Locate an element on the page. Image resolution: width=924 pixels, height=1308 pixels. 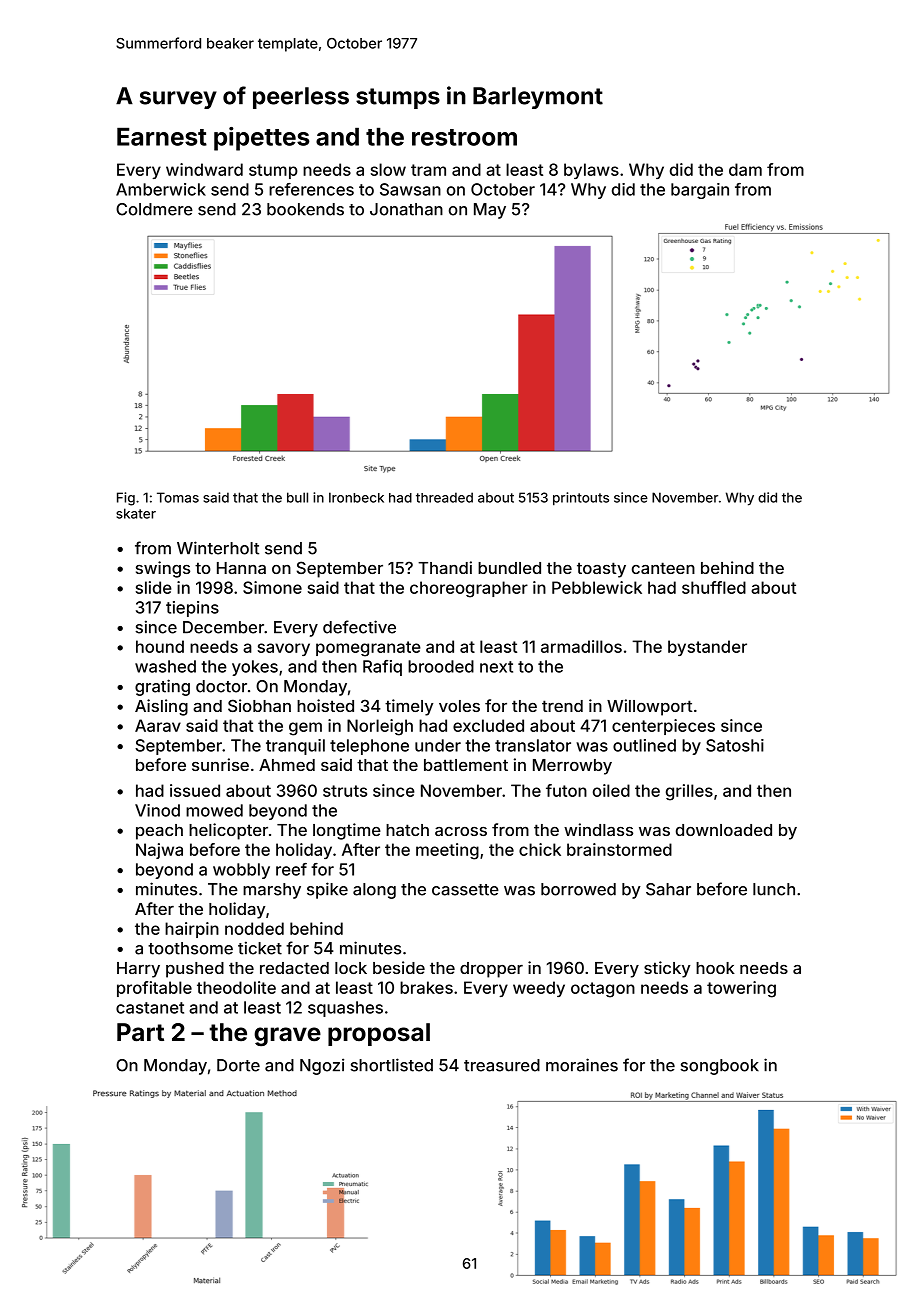
grilles is located at coordinates (689, 792).
